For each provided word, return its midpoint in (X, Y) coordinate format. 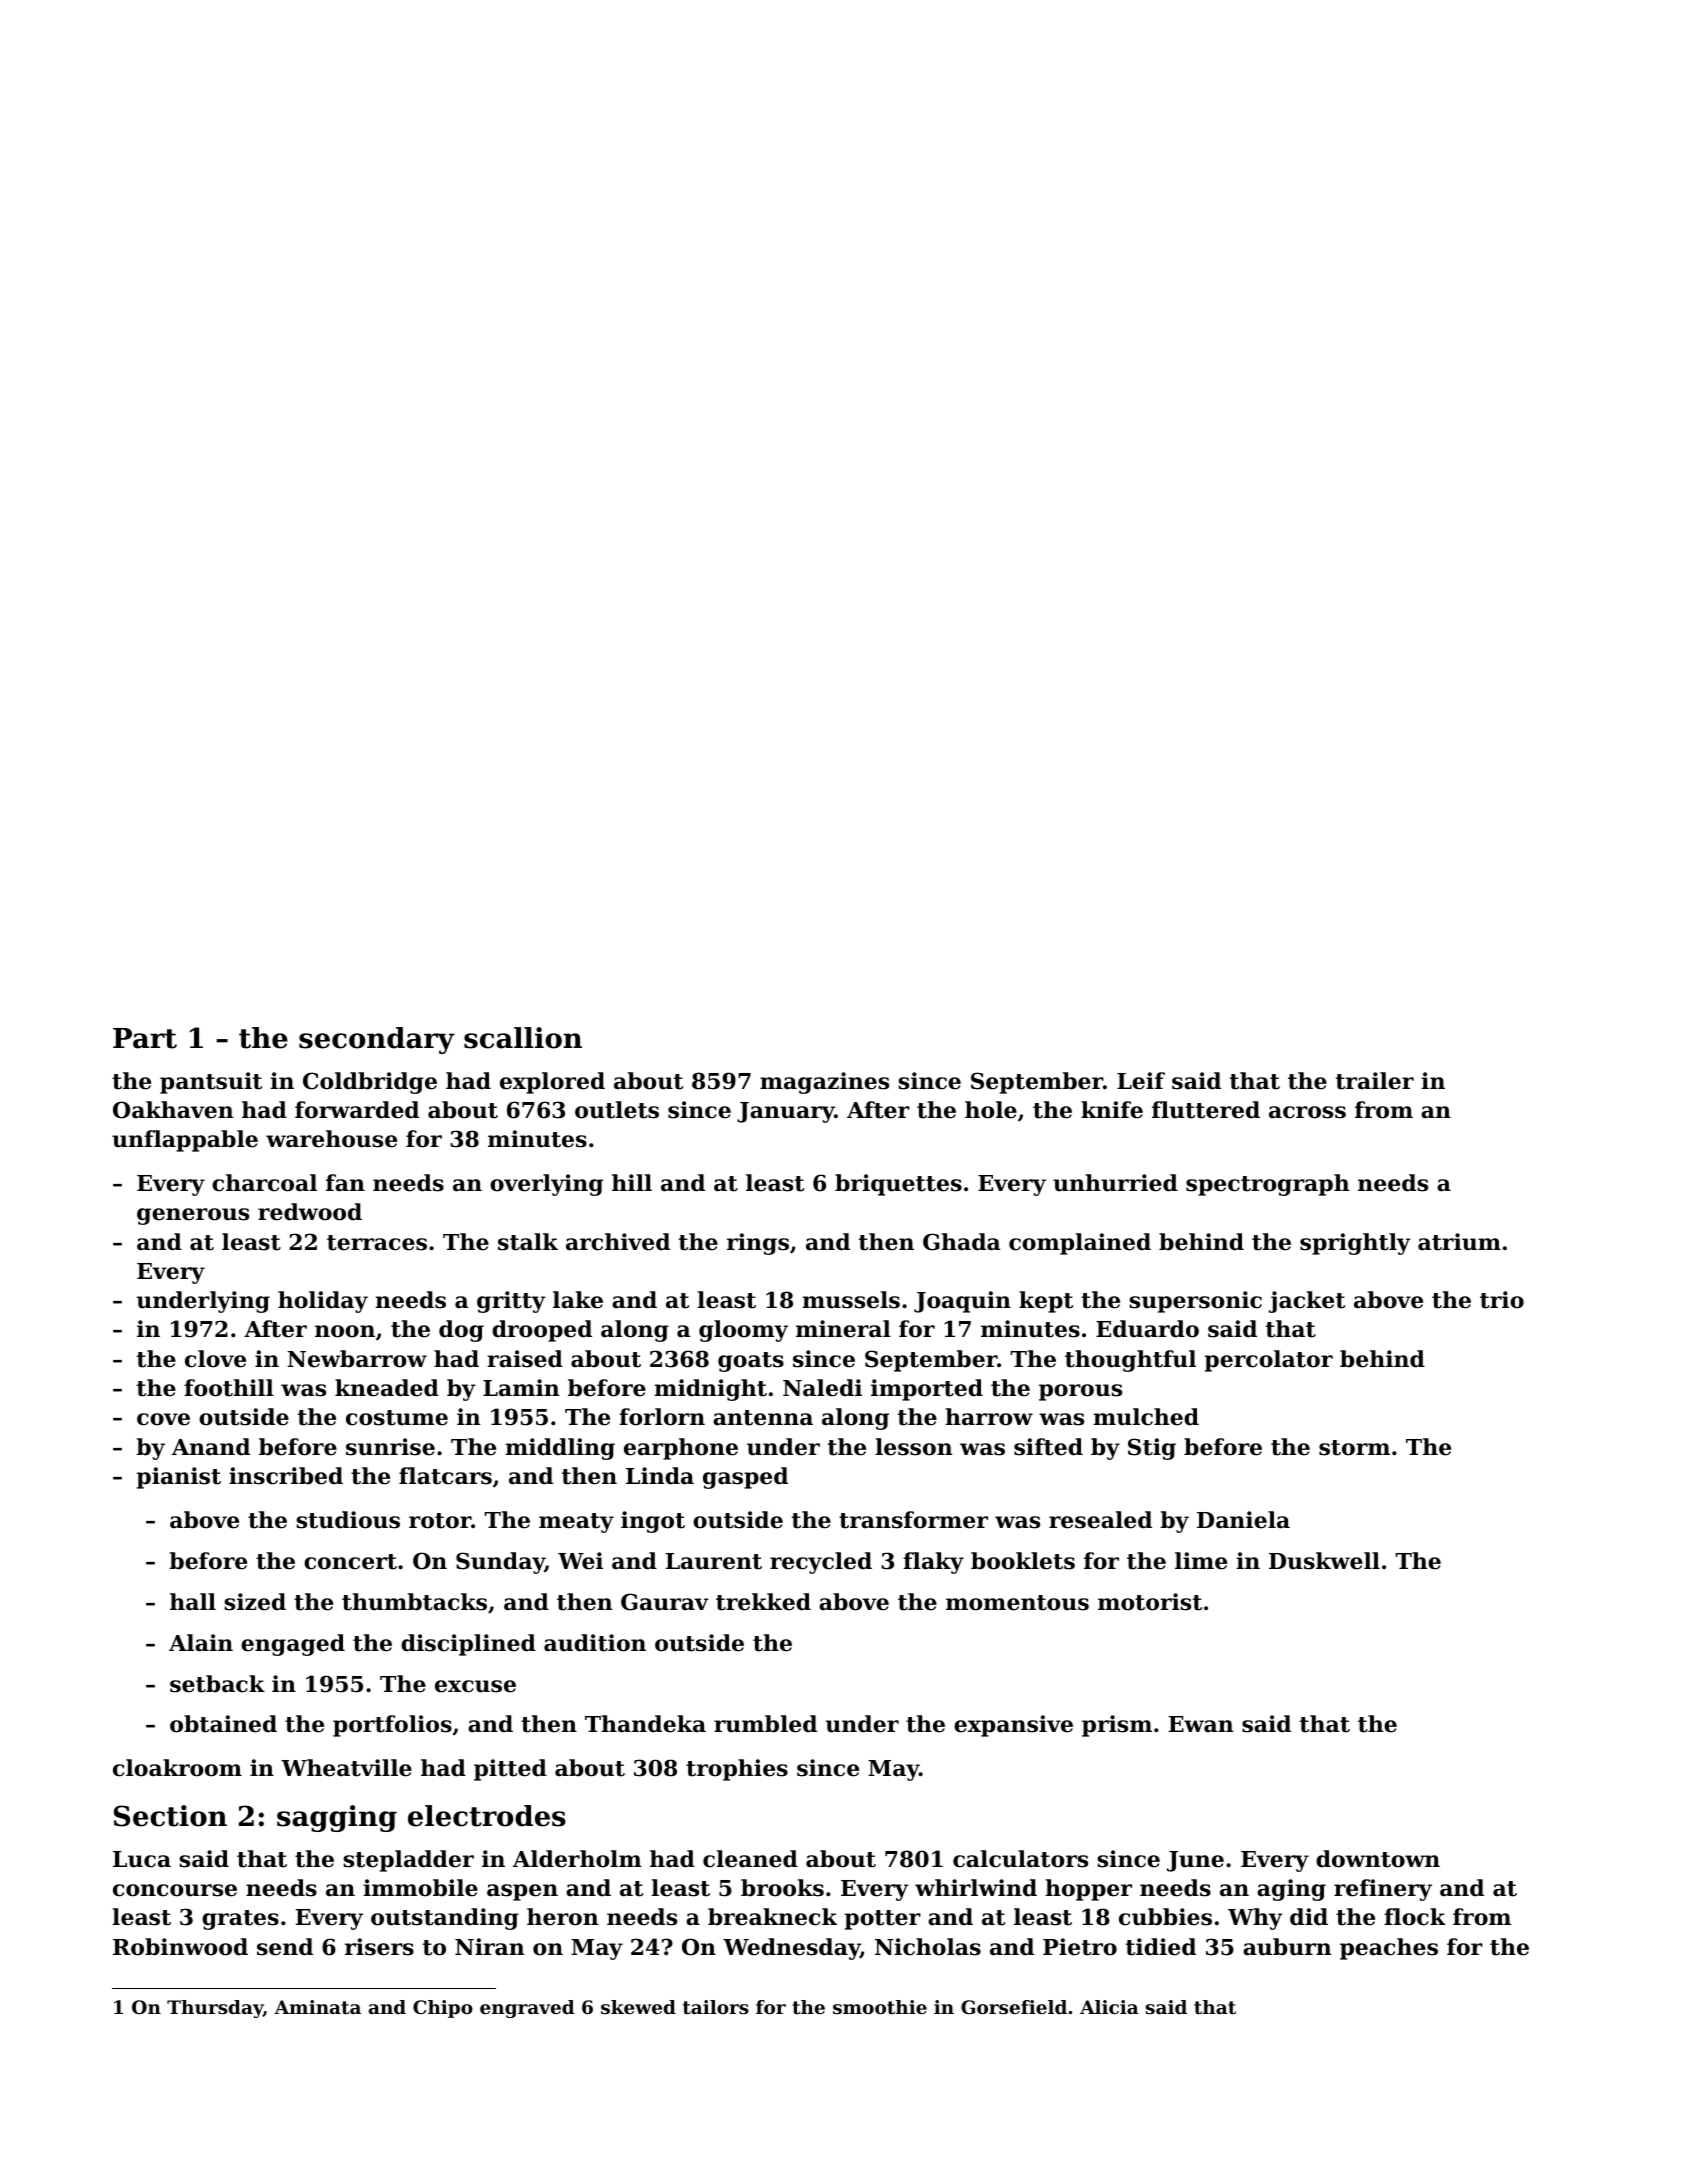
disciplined (468, 1645)
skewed (638, 2007)
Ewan (1201, 1724)
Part (145, 1038)
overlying (546, 1185)
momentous (1017, 1603)
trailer (1375, 1081)
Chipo (443, 2009)
